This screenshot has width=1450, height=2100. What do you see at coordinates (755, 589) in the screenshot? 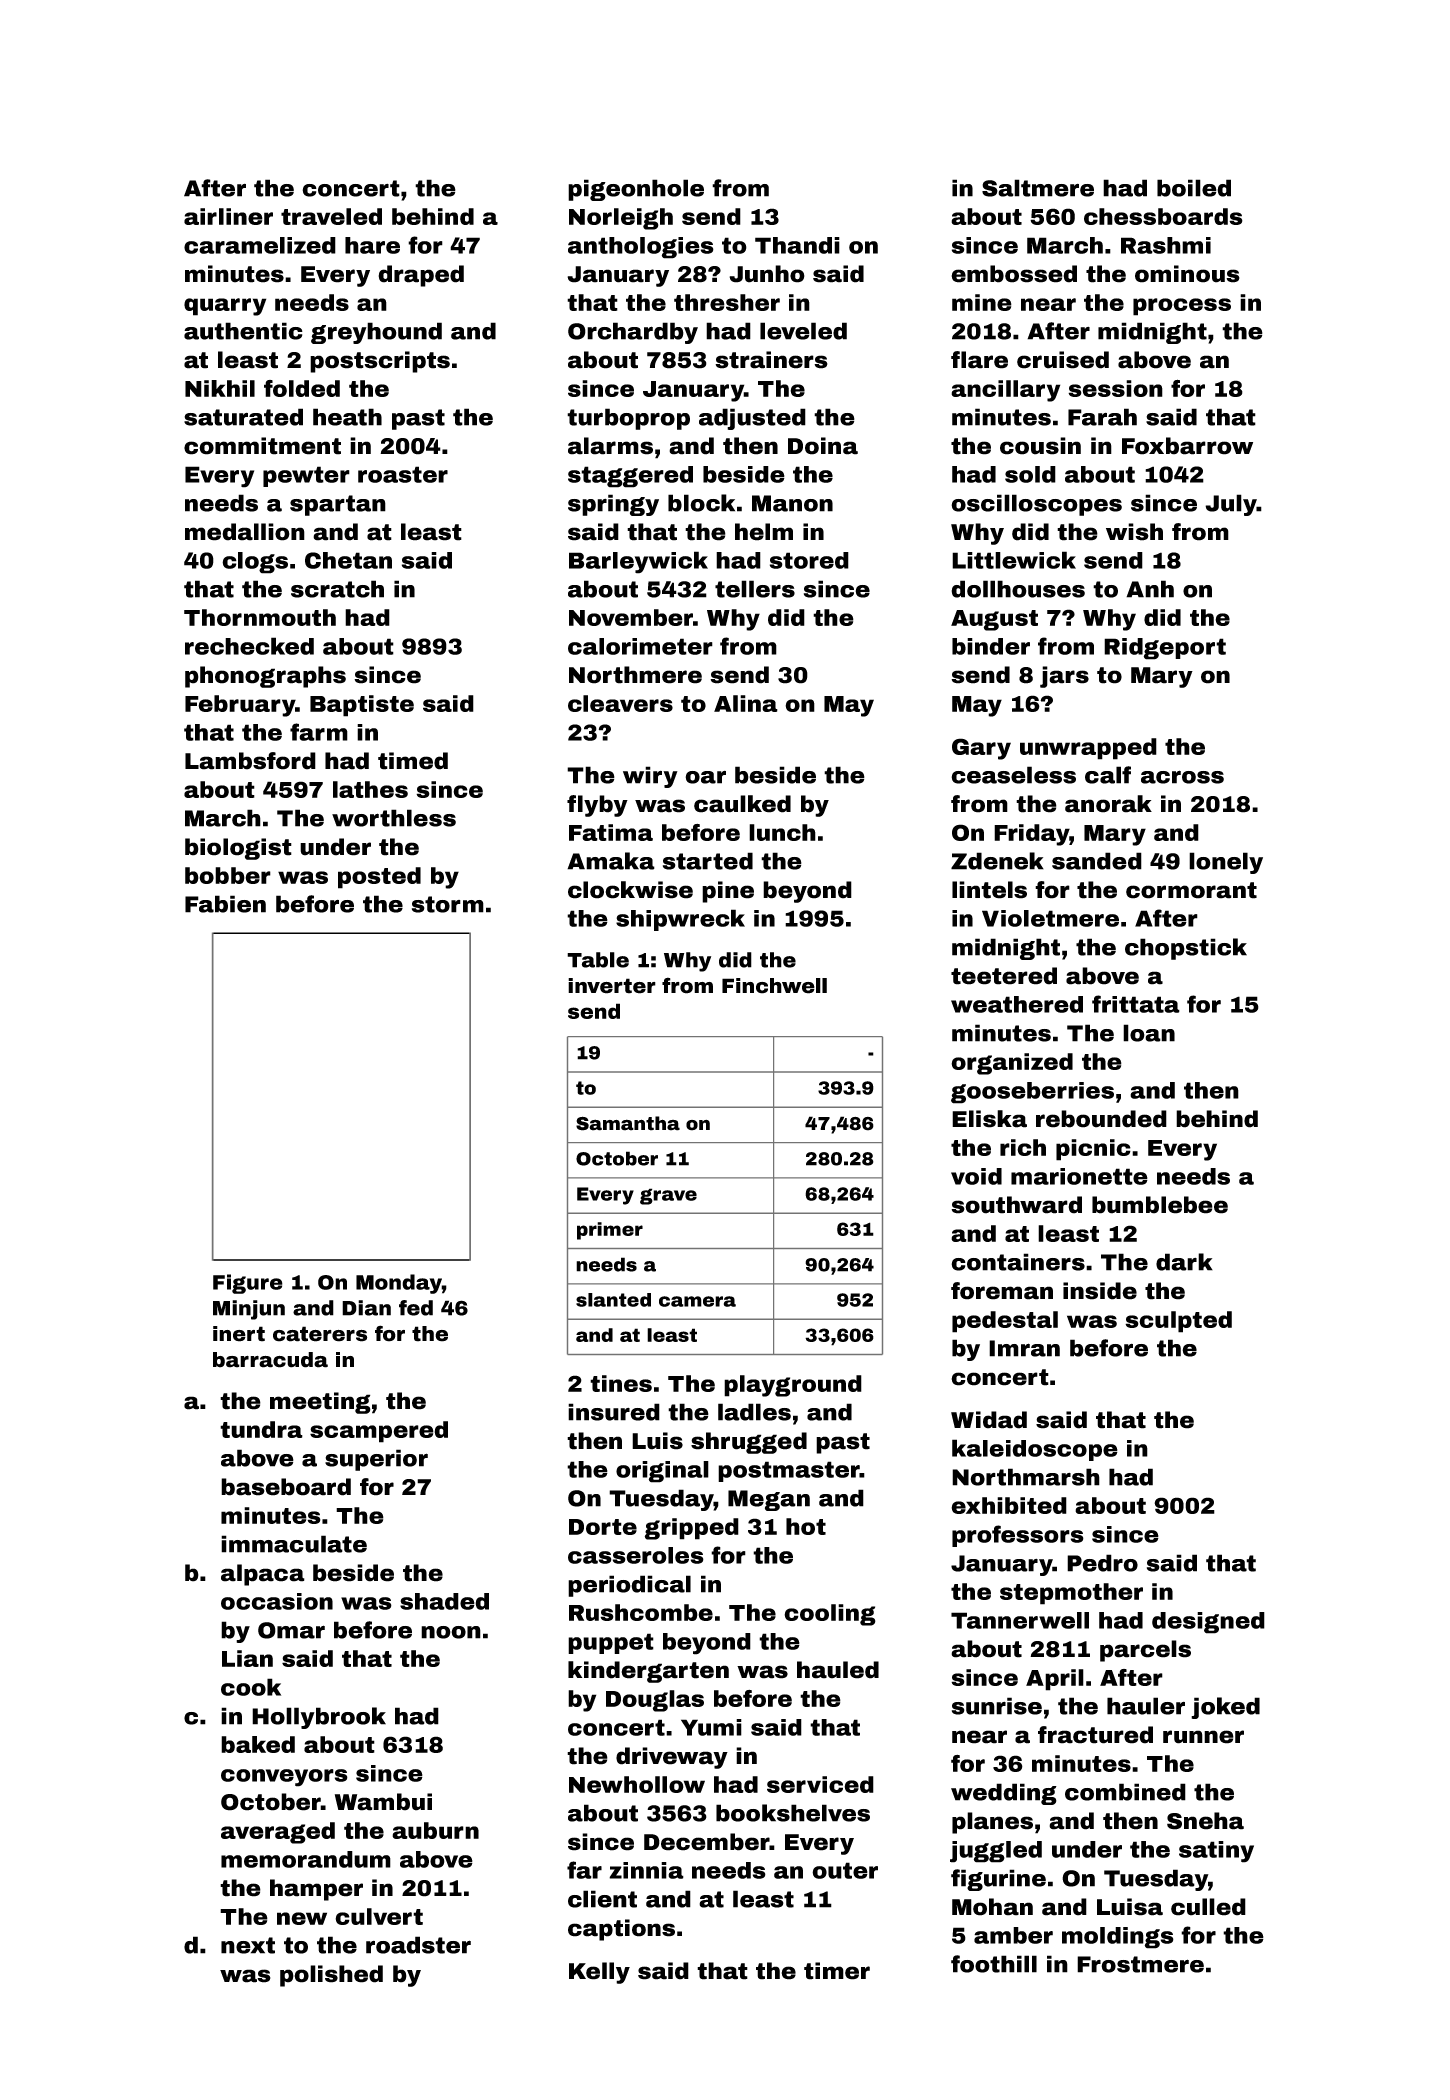
I see `tellers` at bounding box center [755, 589].
